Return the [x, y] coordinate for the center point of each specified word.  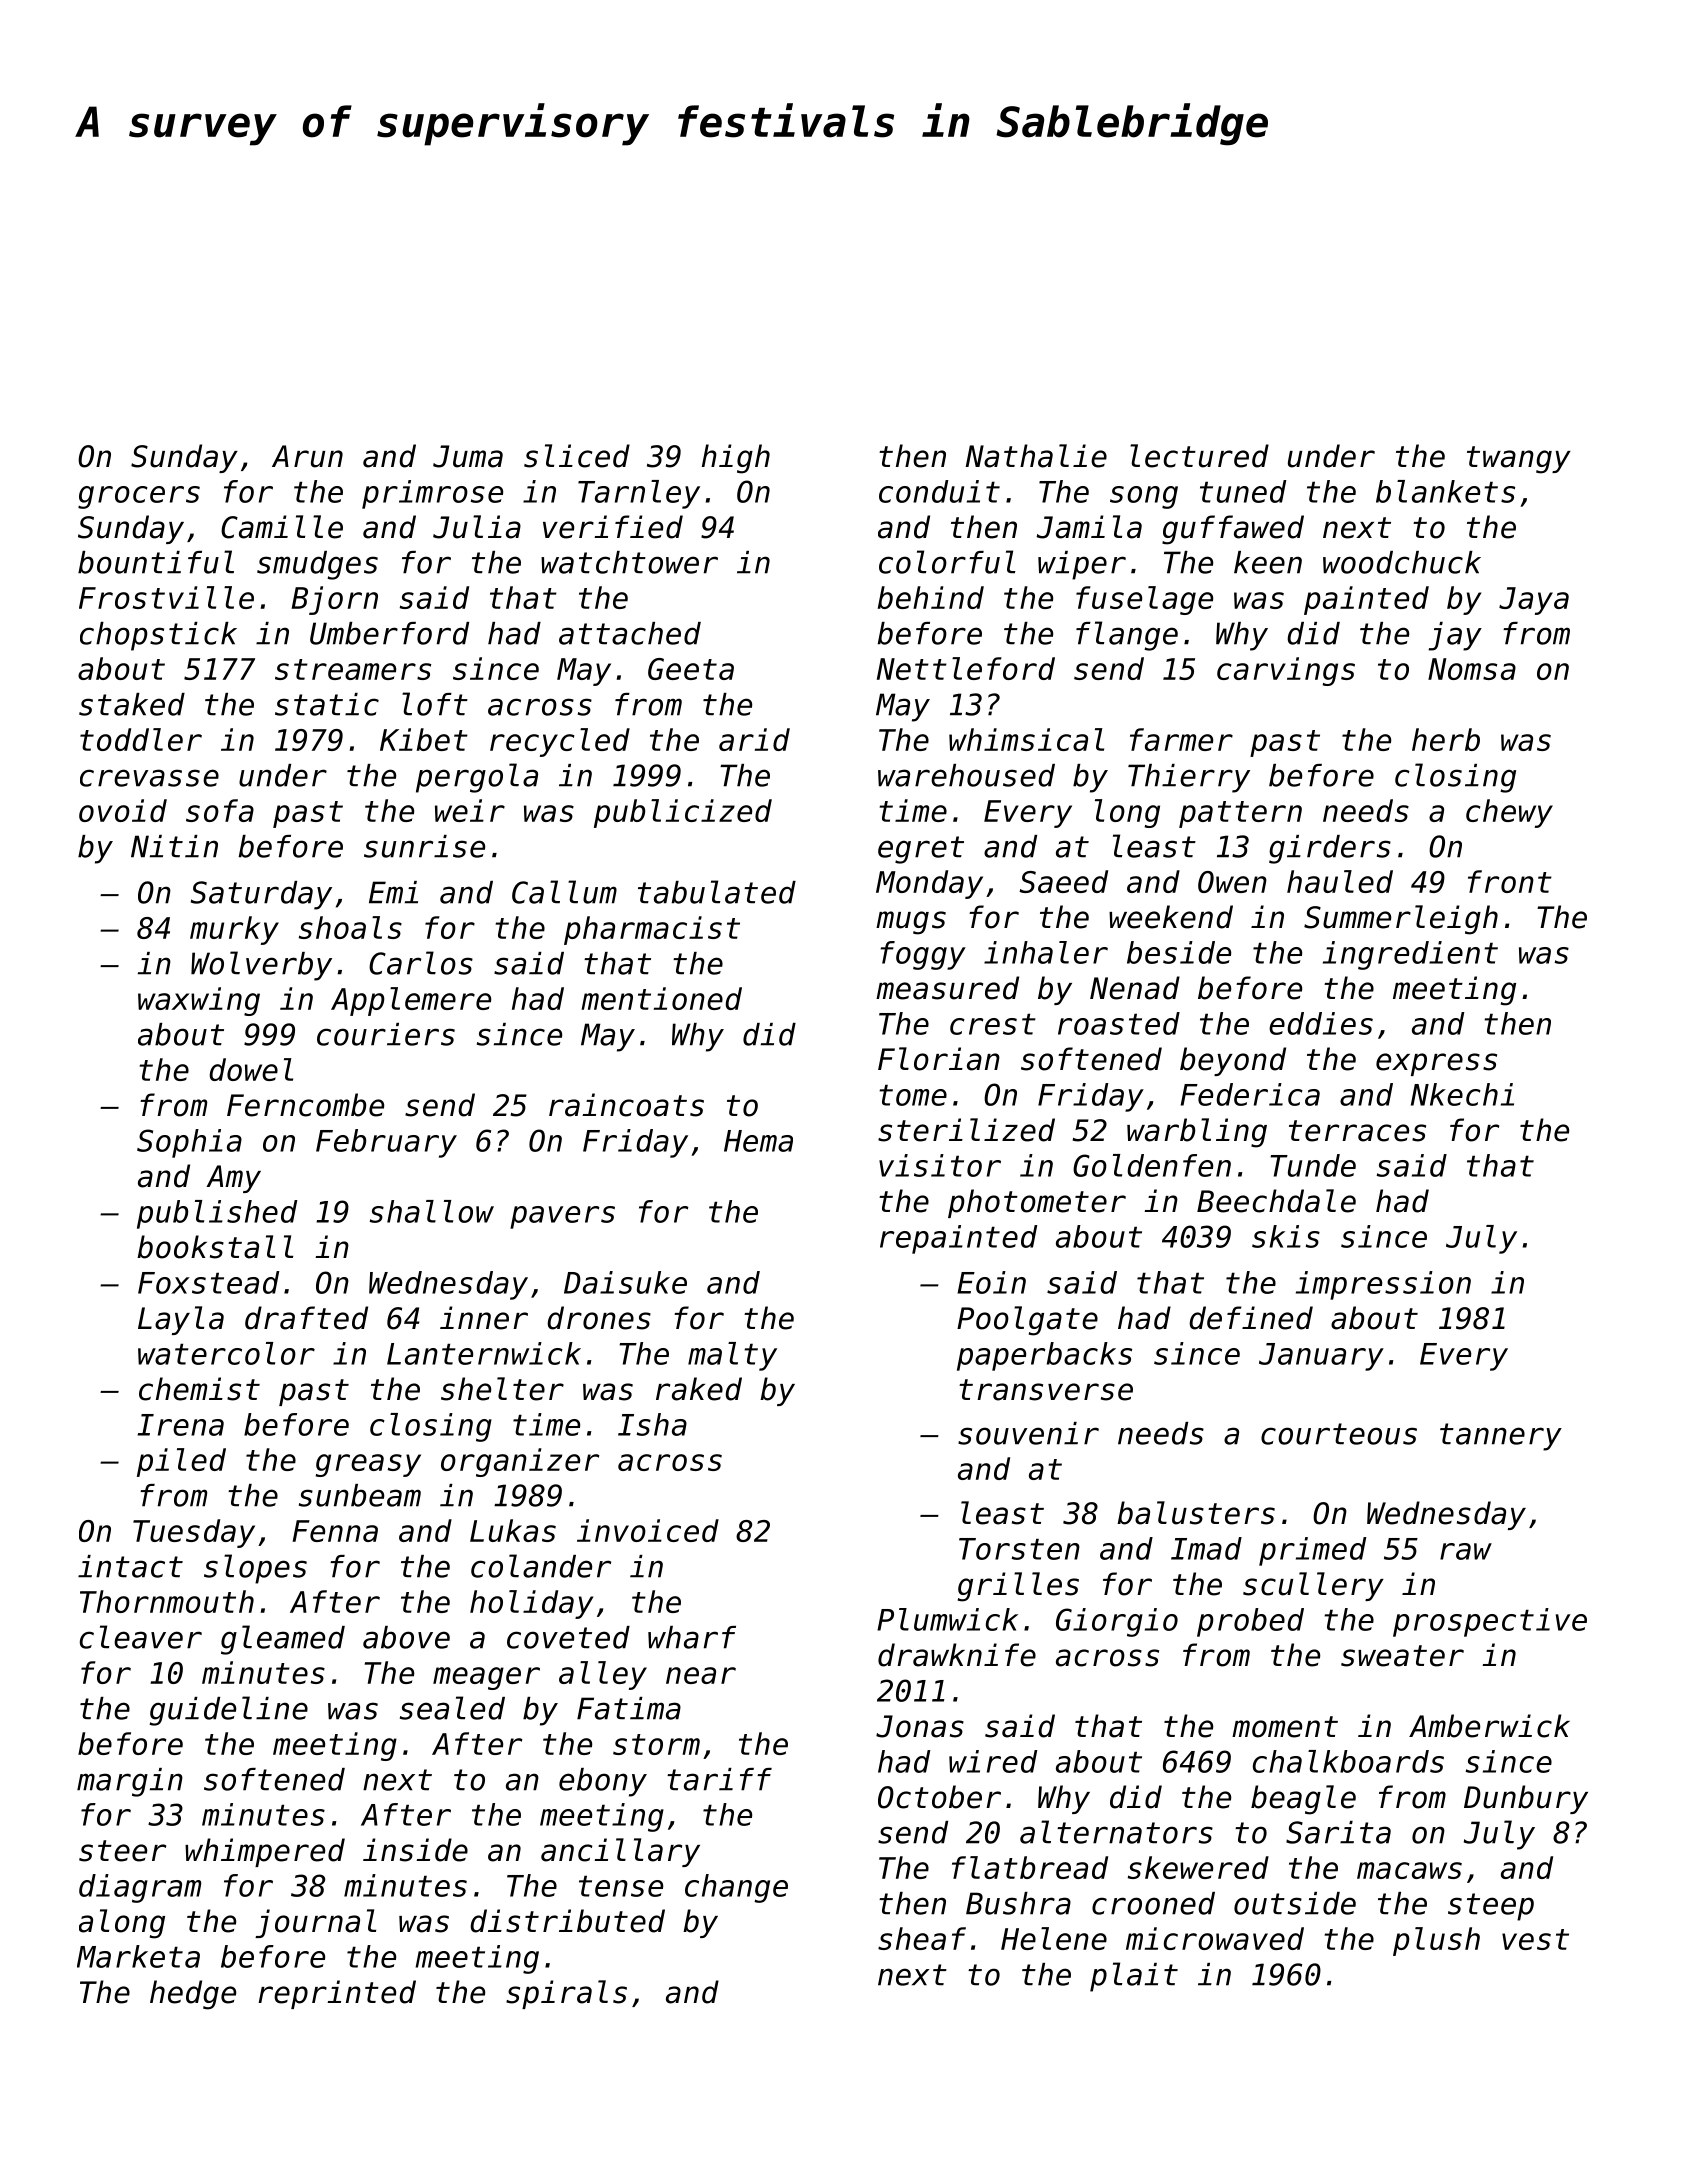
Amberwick [1489, 1726]
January [1321, 1357]
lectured [1199, 456]
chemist [199, 1389]
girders [1330, 849]
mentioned [661, 998]
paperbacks [1044, 1356]
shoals [350, 927]
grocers [139, 497]
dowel [251, 1069]
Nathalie [1036, 456]
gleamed [283, 1640]
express [1436, 1064]
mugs [911, 923]
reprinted [337, 1994]
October [939, 1797]
